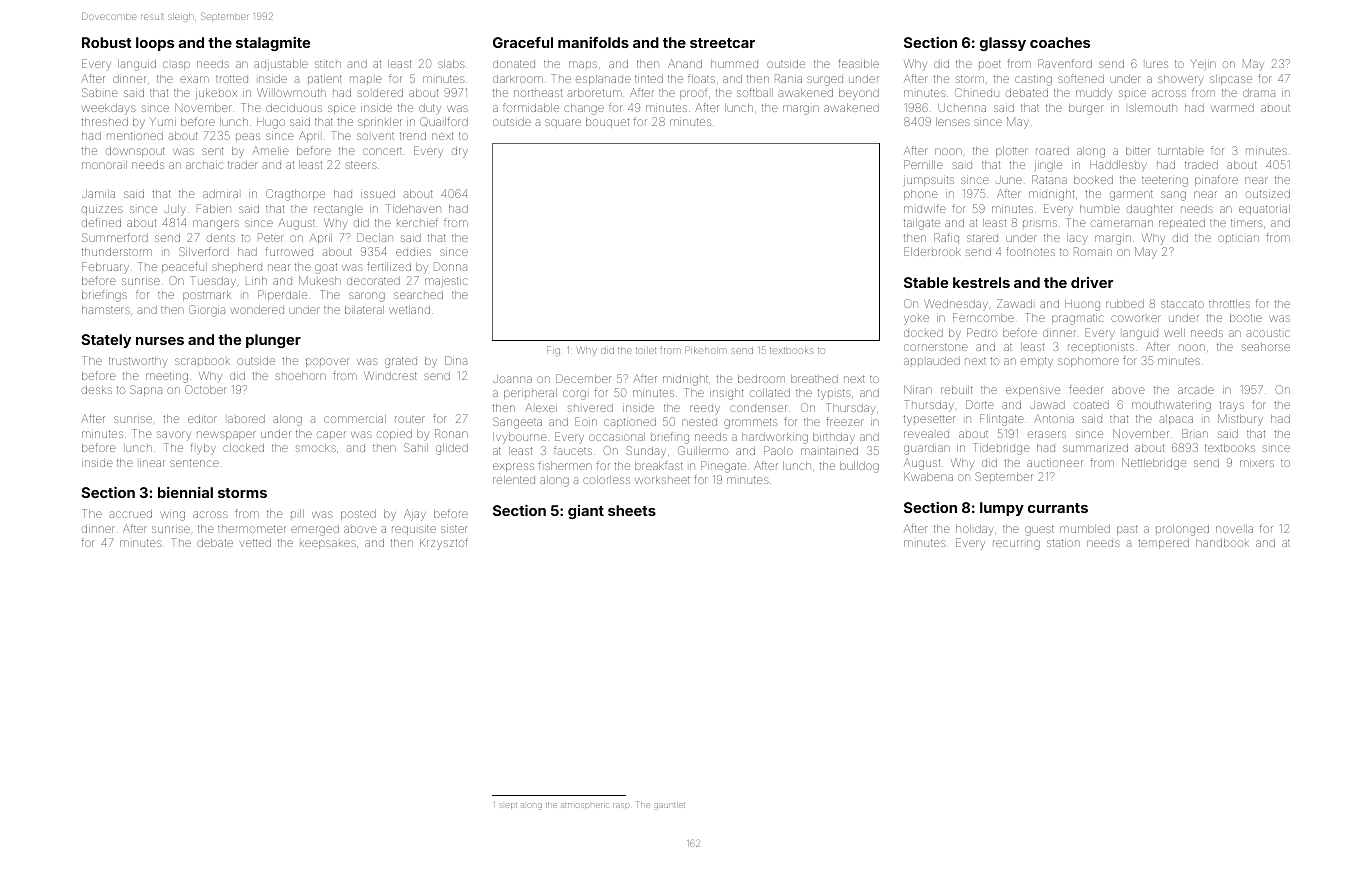 The image size is (1372, 887). Describe the element at coordinates (523, 42) in the image. I see `Graceful` at that location.
